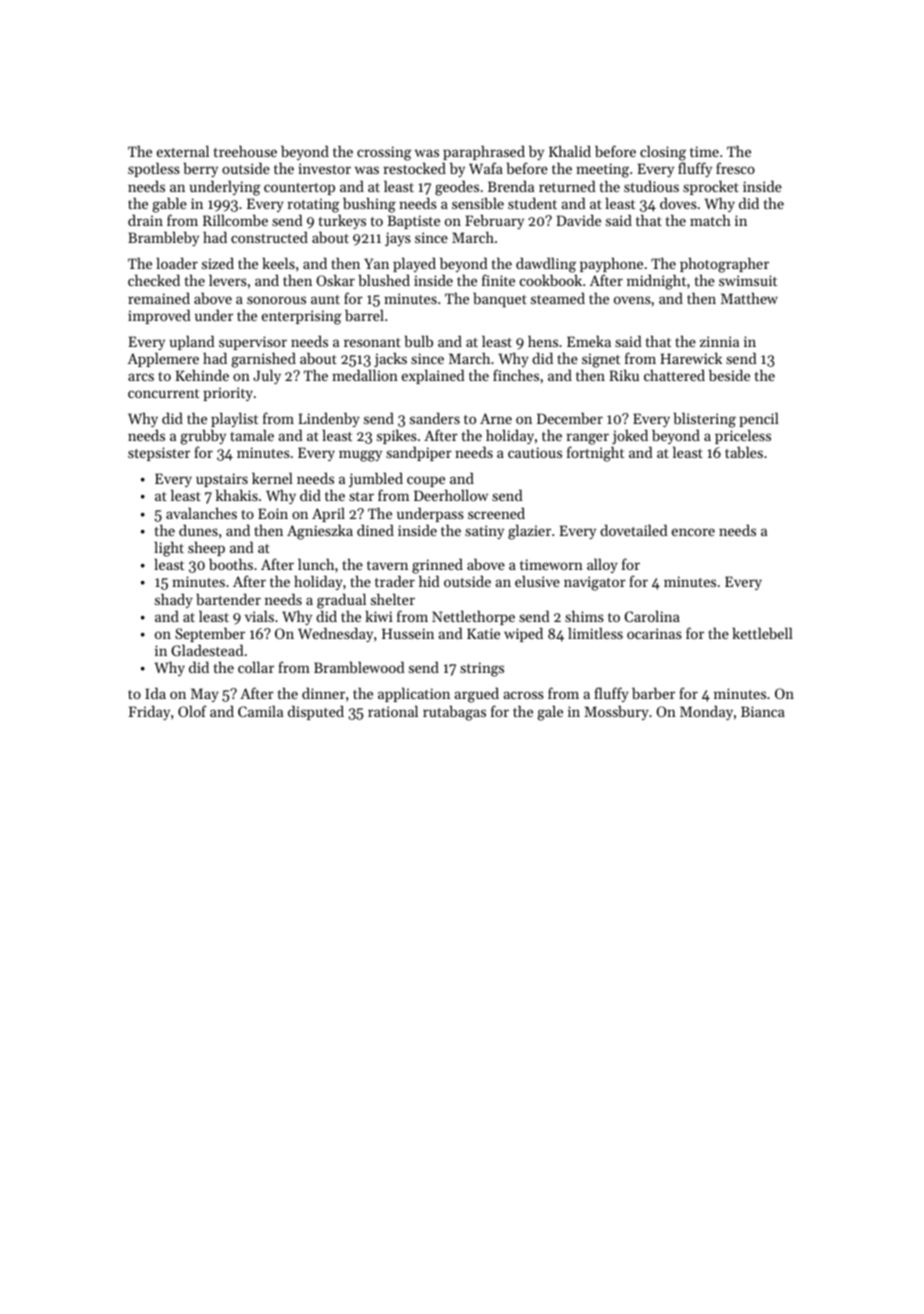 This screenshot has width=924, height=1314. Describe the element at coordinates (245, 151) in the screenshot. I see `treehouse` at that location.
